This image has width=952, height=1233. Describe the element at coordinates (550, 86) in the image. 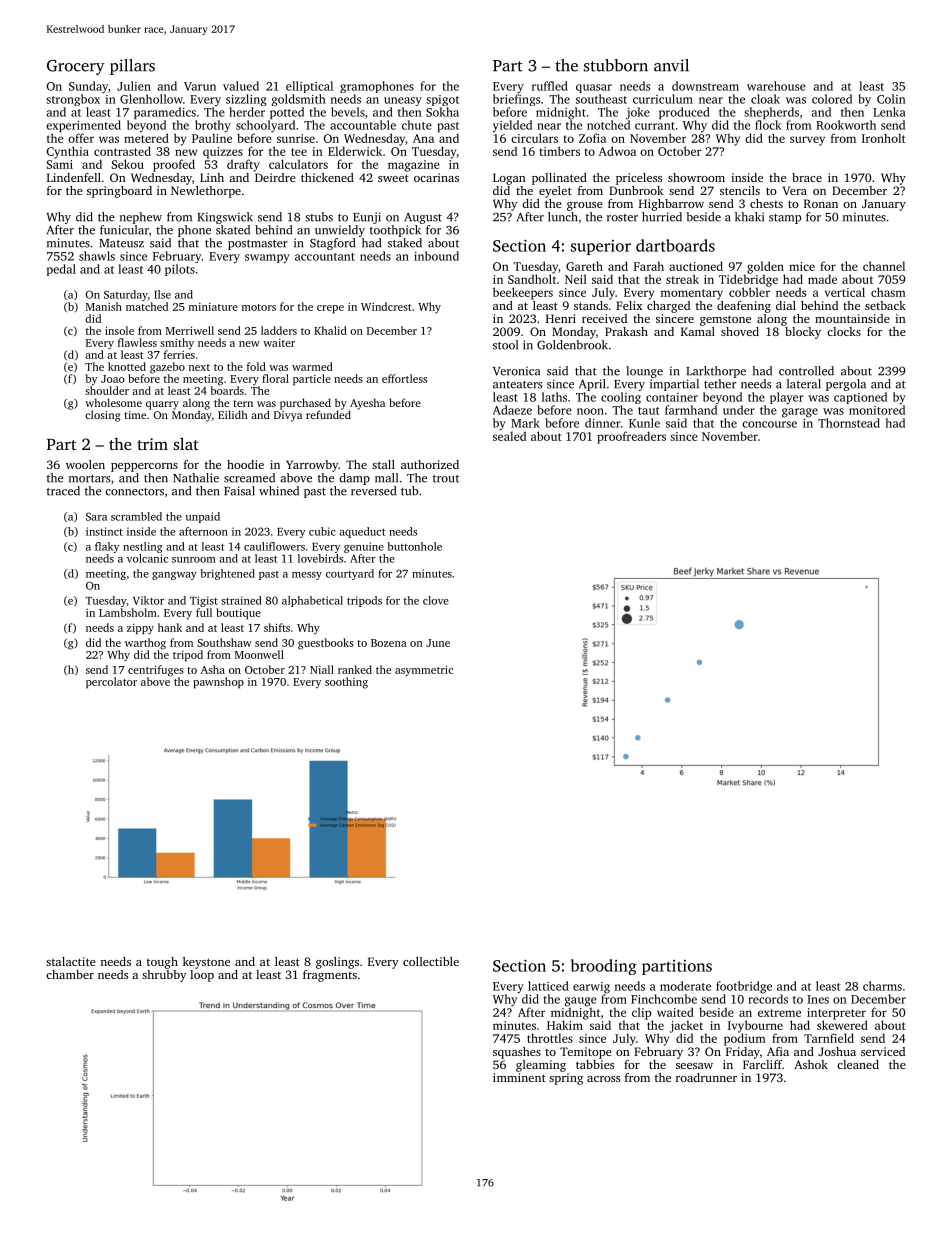

I see `ruffled` at that location.
